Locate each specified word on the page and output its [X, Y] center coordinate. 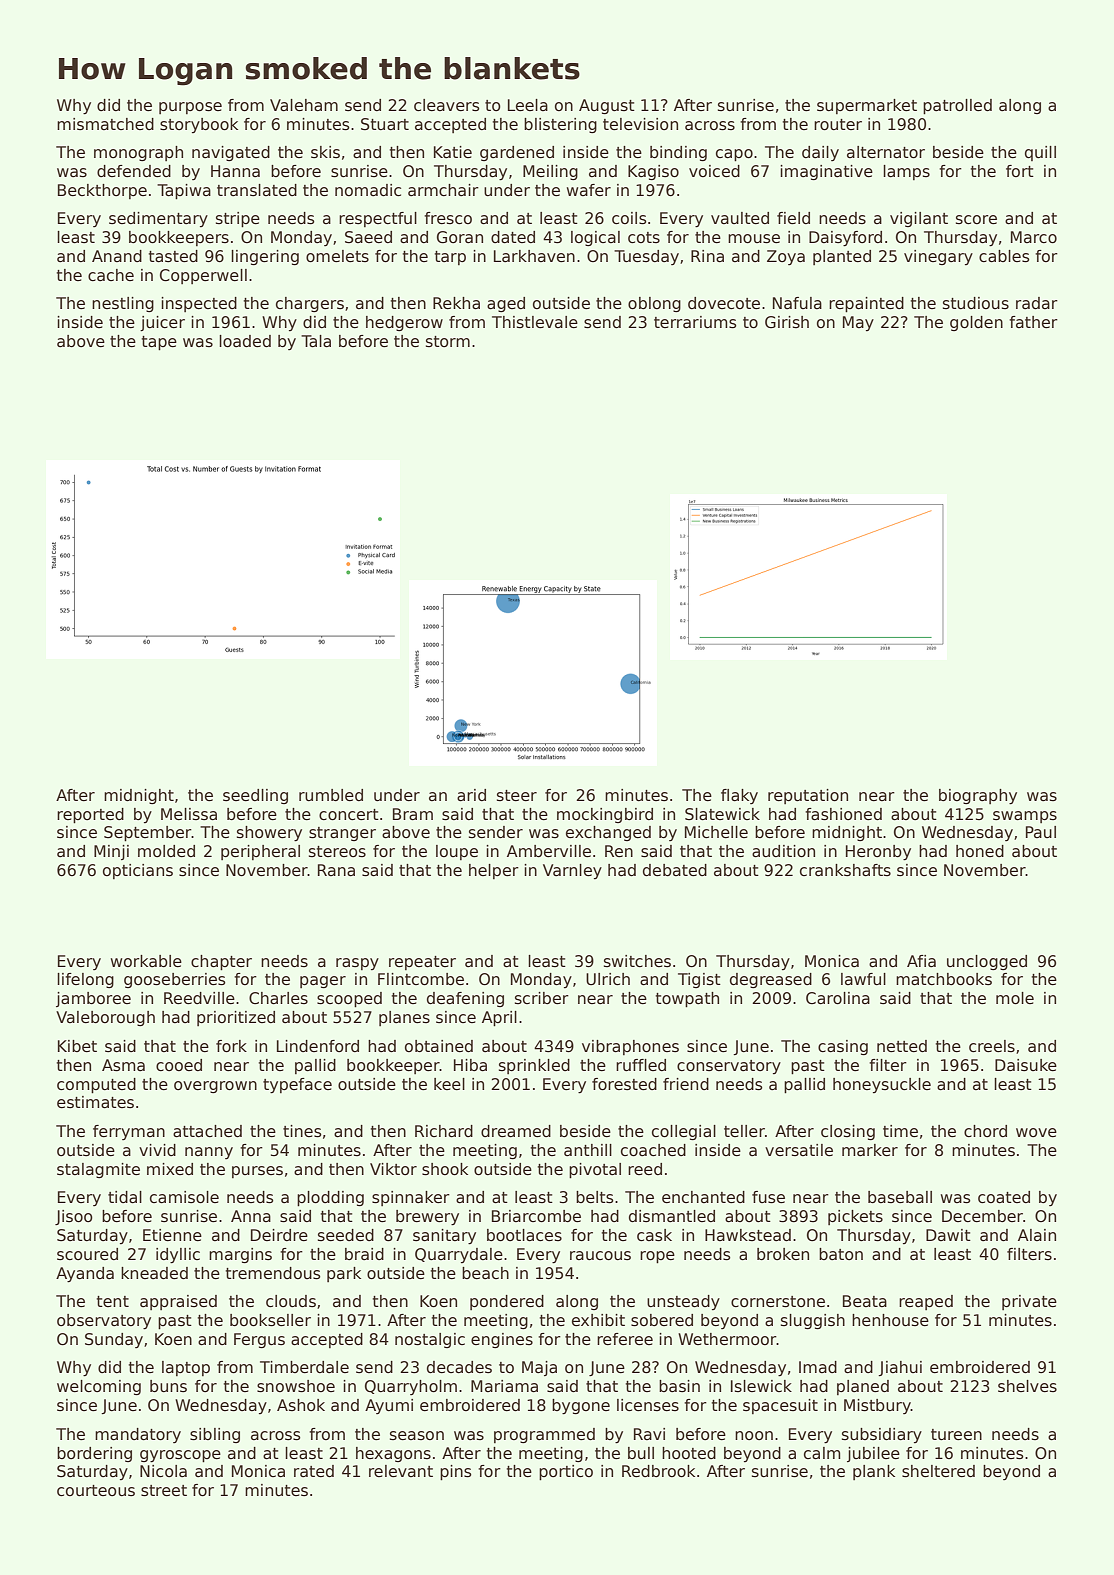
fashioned [843, 814]
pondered [507, 1302]
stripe [238, 219]
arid [471, 795]
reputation [808, 796]
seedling [255, 796]
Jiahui [900, 1368]
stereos [337, 851]
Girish [787, 322]
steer [517, 796]
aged [506, 304]
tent [113, 1301]
